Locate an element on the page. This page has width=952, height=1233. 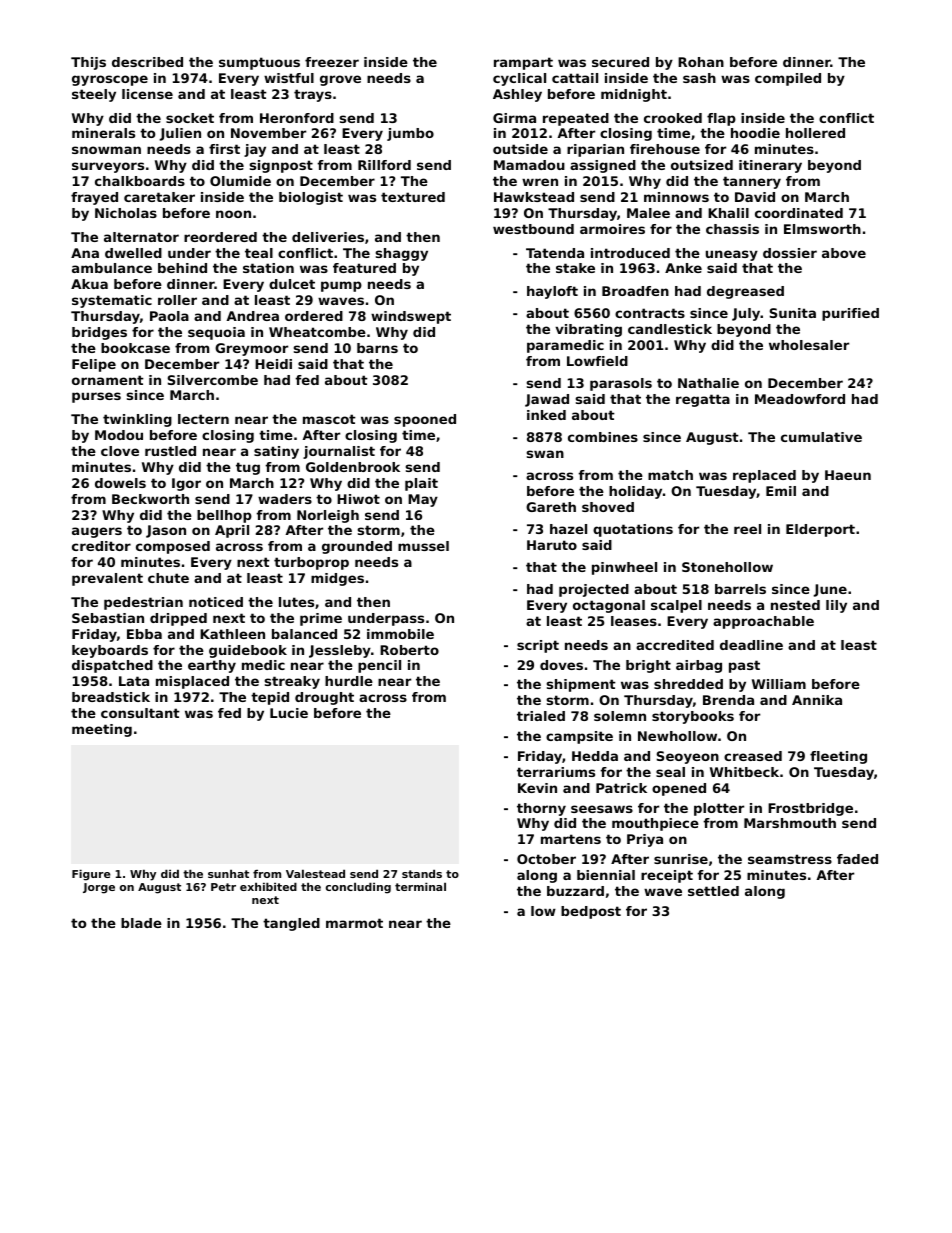
May is located at coordinates (423, 500).
